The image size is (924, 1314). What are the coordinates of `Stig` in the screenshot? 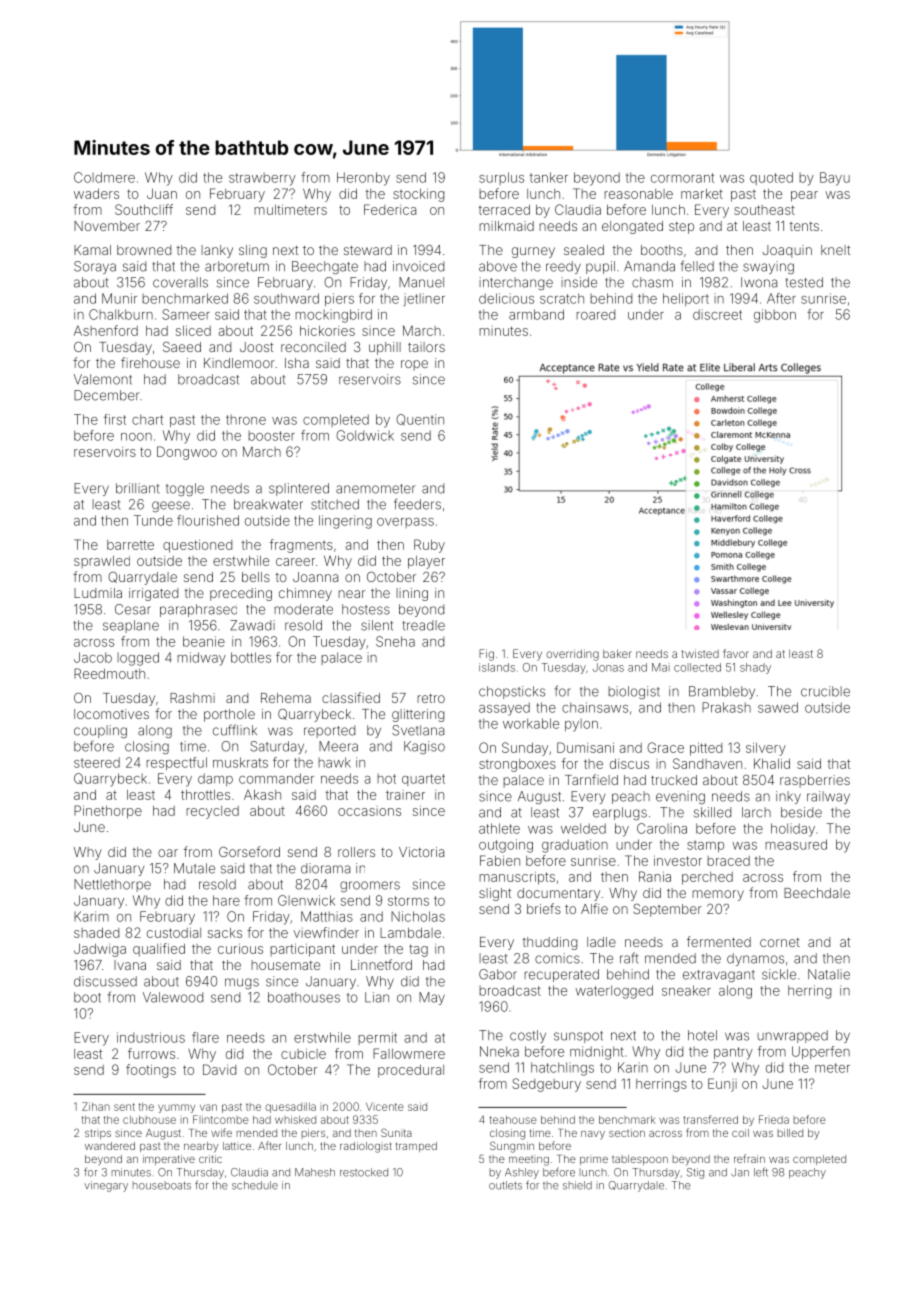 It's located at (695, 1173).
